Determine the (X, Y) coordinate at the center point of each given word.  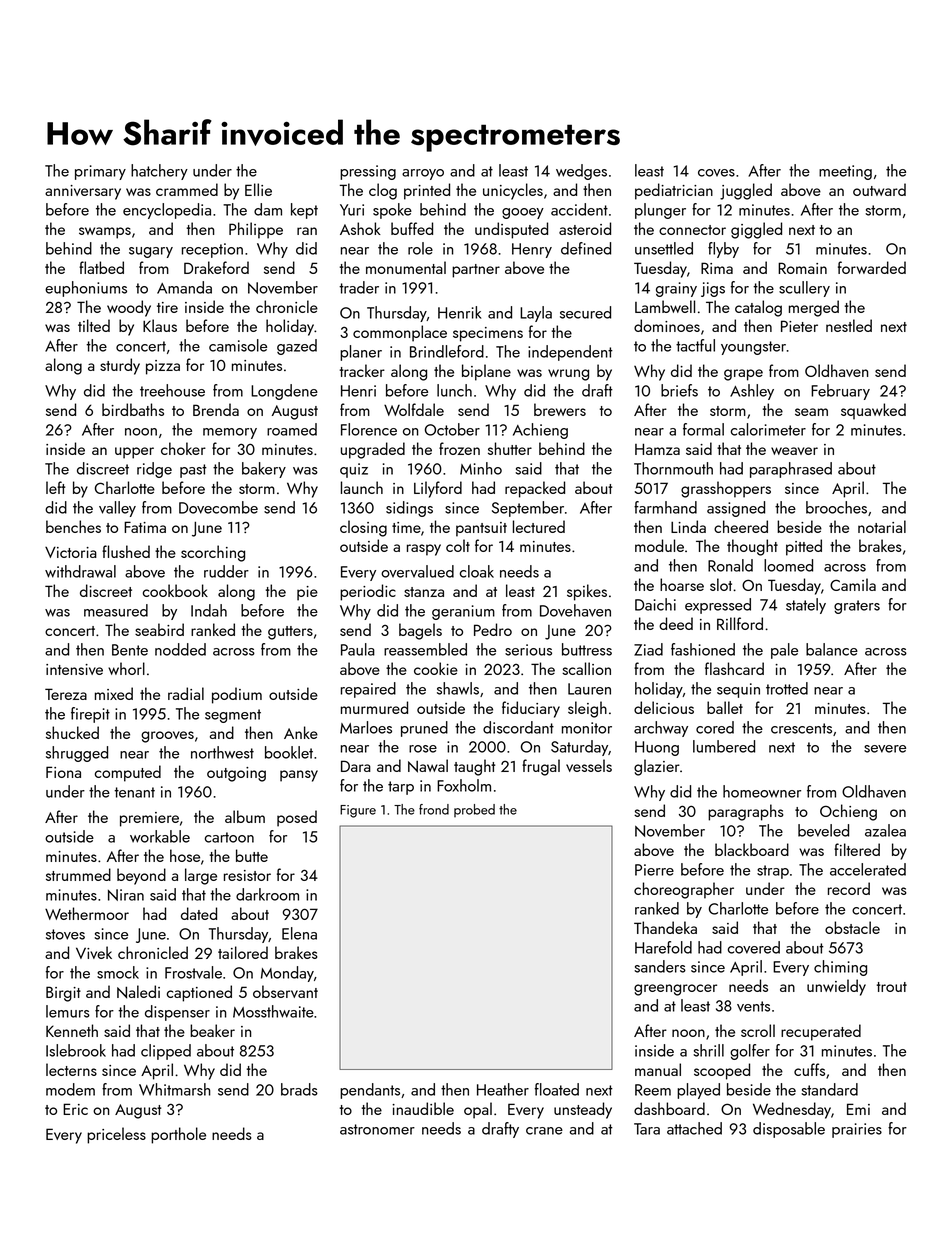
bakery (264, 470)
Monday (287, 974)
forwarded (872, 267)
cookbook (175, 590)
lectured (539, 526)
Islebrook (76, 1050)
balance (832, 649)
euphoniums (86, 289)
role (420, 248)
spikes (587, 592)
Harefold (663, 947)
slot (721, 584)
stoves (65, 934)
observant (285, 991)
